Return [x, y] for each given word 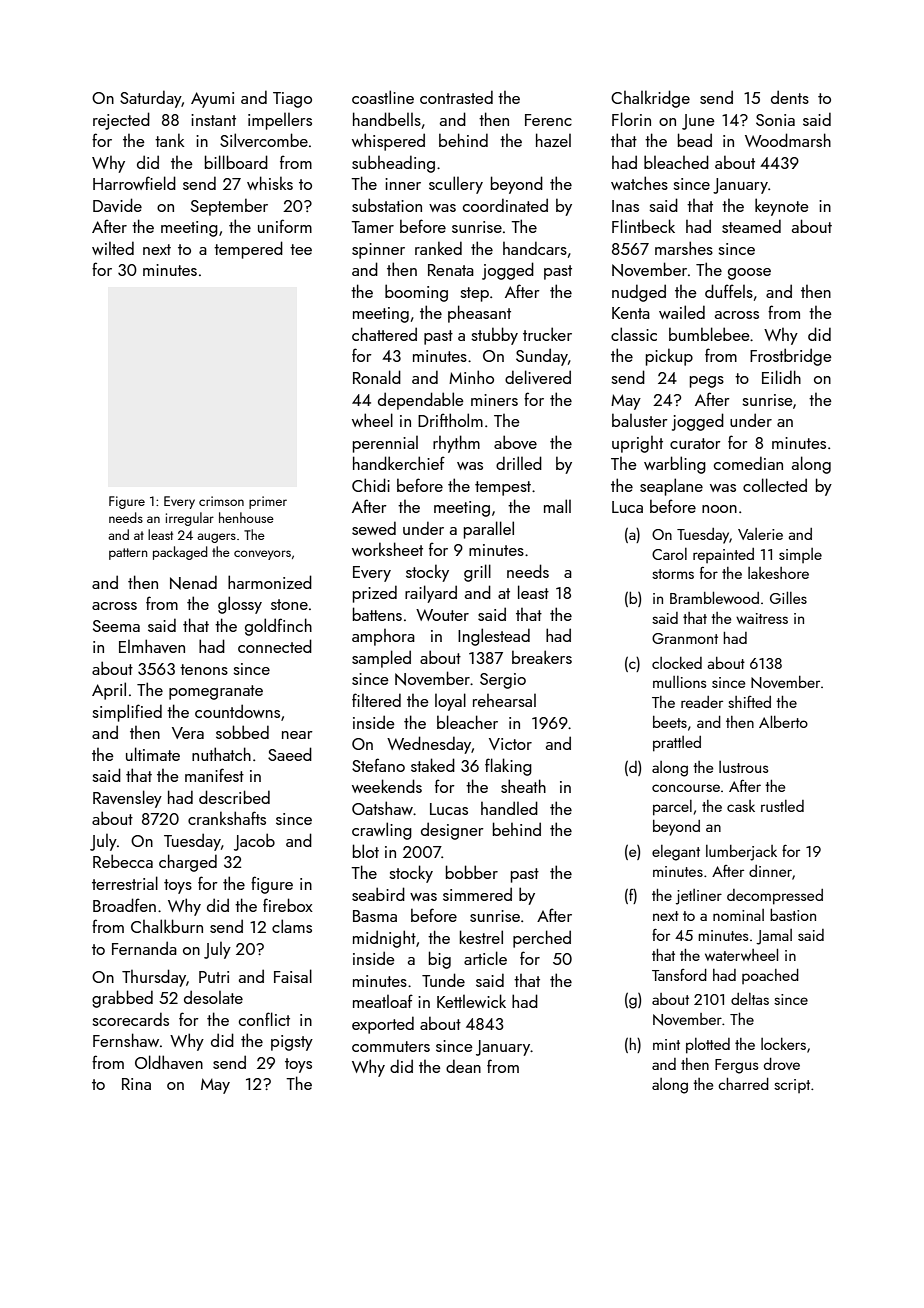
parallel [489, 530]
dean [463, 1066]
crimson [221, 501]
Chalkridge [650, 99]
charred [743, 1084]
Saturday [151, 99]
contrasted [456, 97]
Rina [136, 1084]
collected [775, 485]
